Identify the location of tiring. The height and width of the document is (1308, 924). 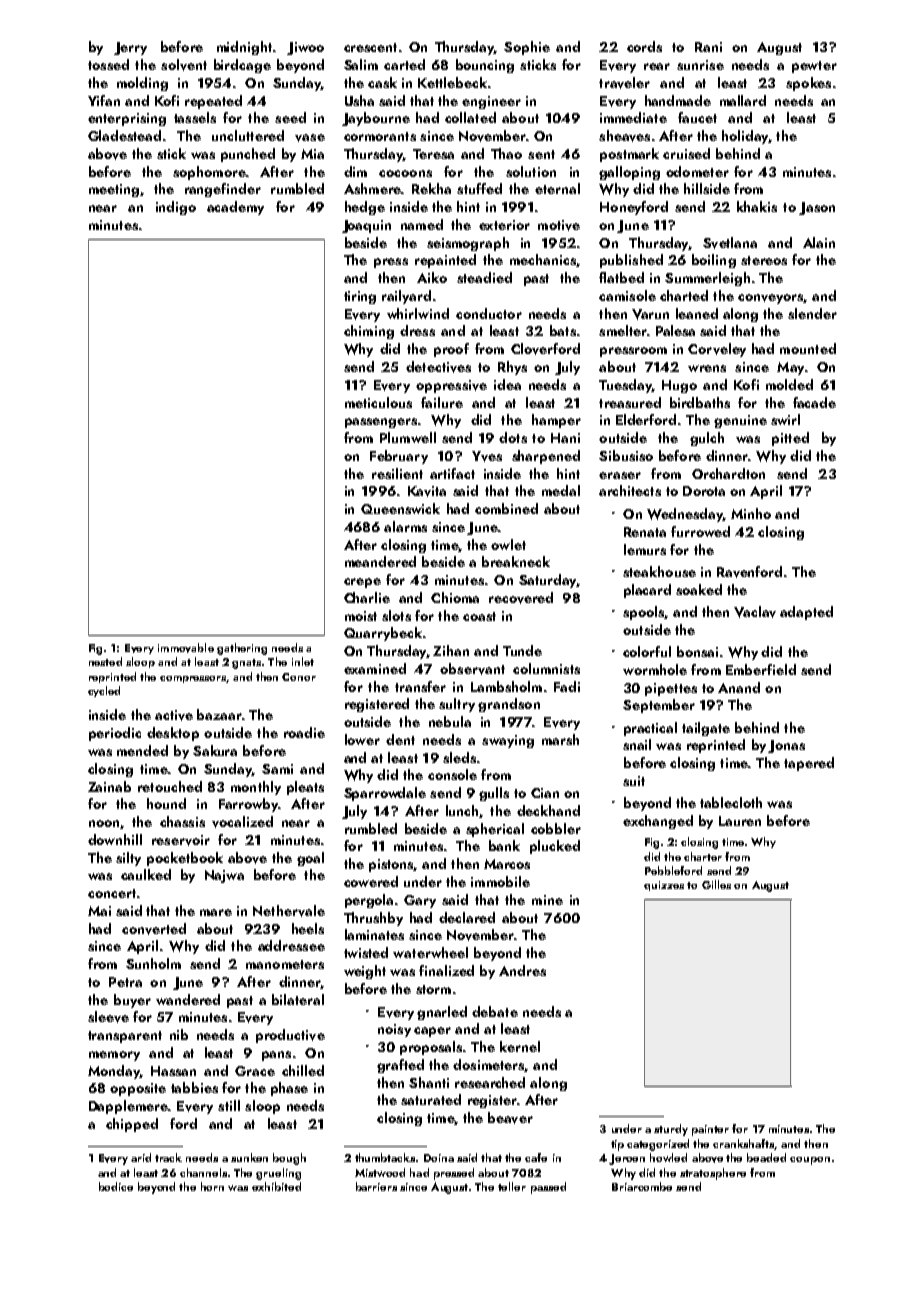
(360, 297).
